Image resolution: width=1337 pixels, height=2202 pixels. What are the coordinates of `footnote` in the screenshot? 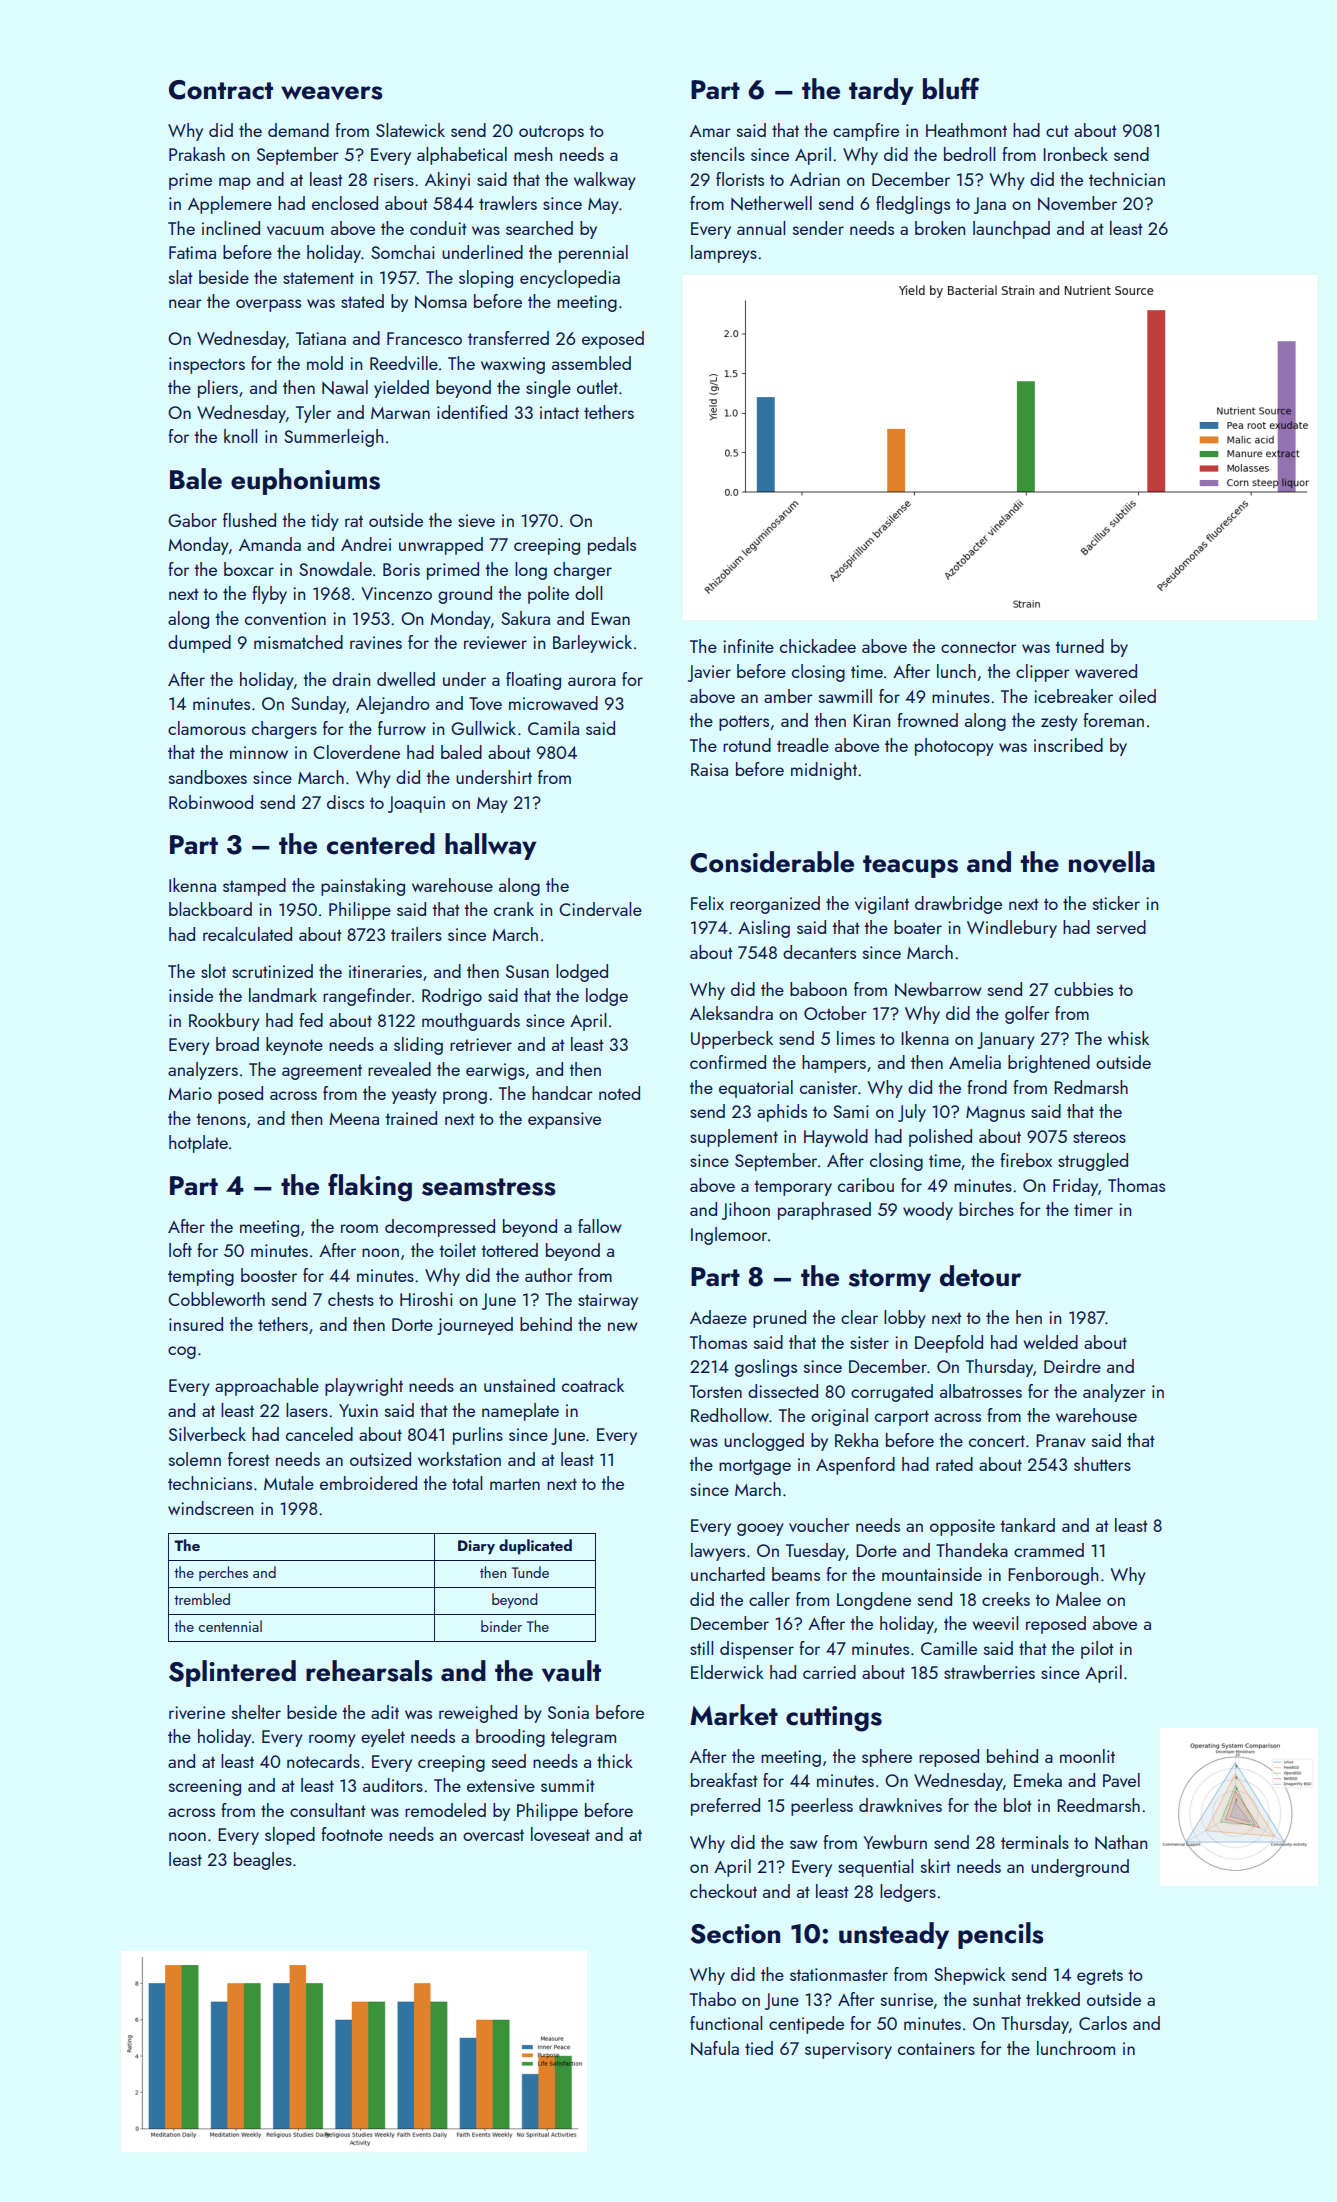 It's located at (352, 1834).
